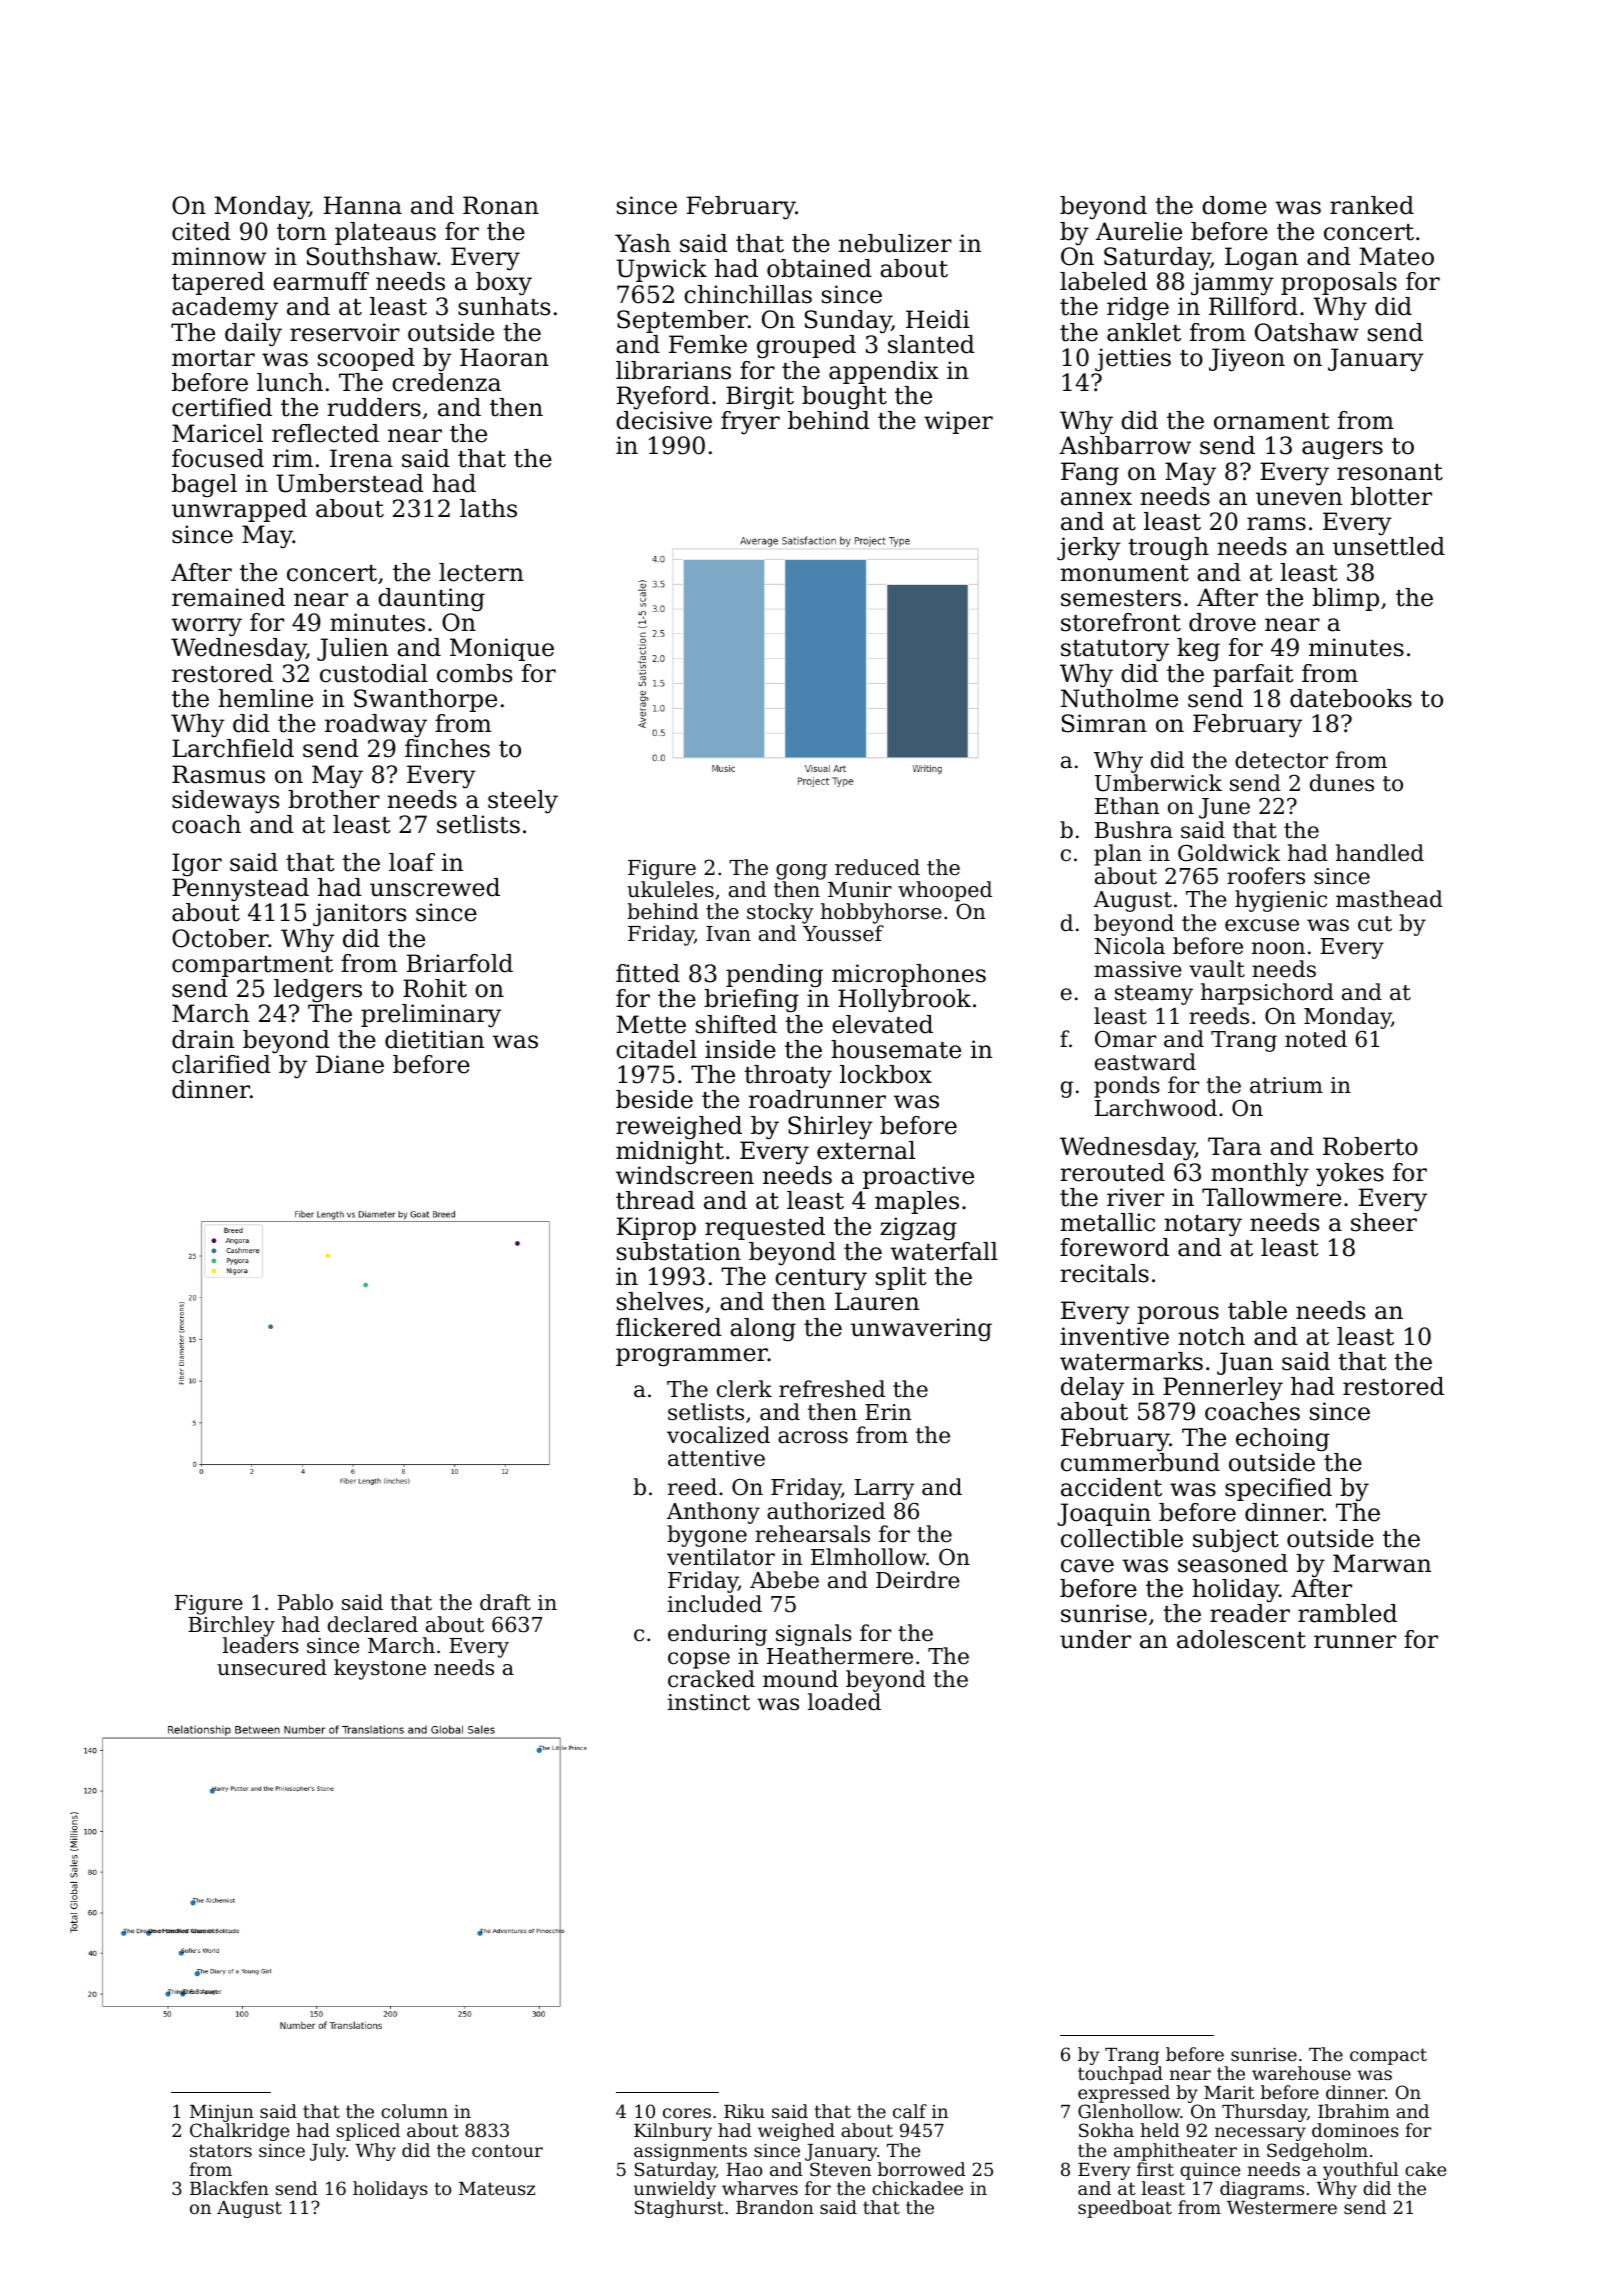 The width and height of the screenshot is (1620, 2292). Describe the element at coordinates (895, 243) in the screenshot. I see `nebulizer` at that location.
